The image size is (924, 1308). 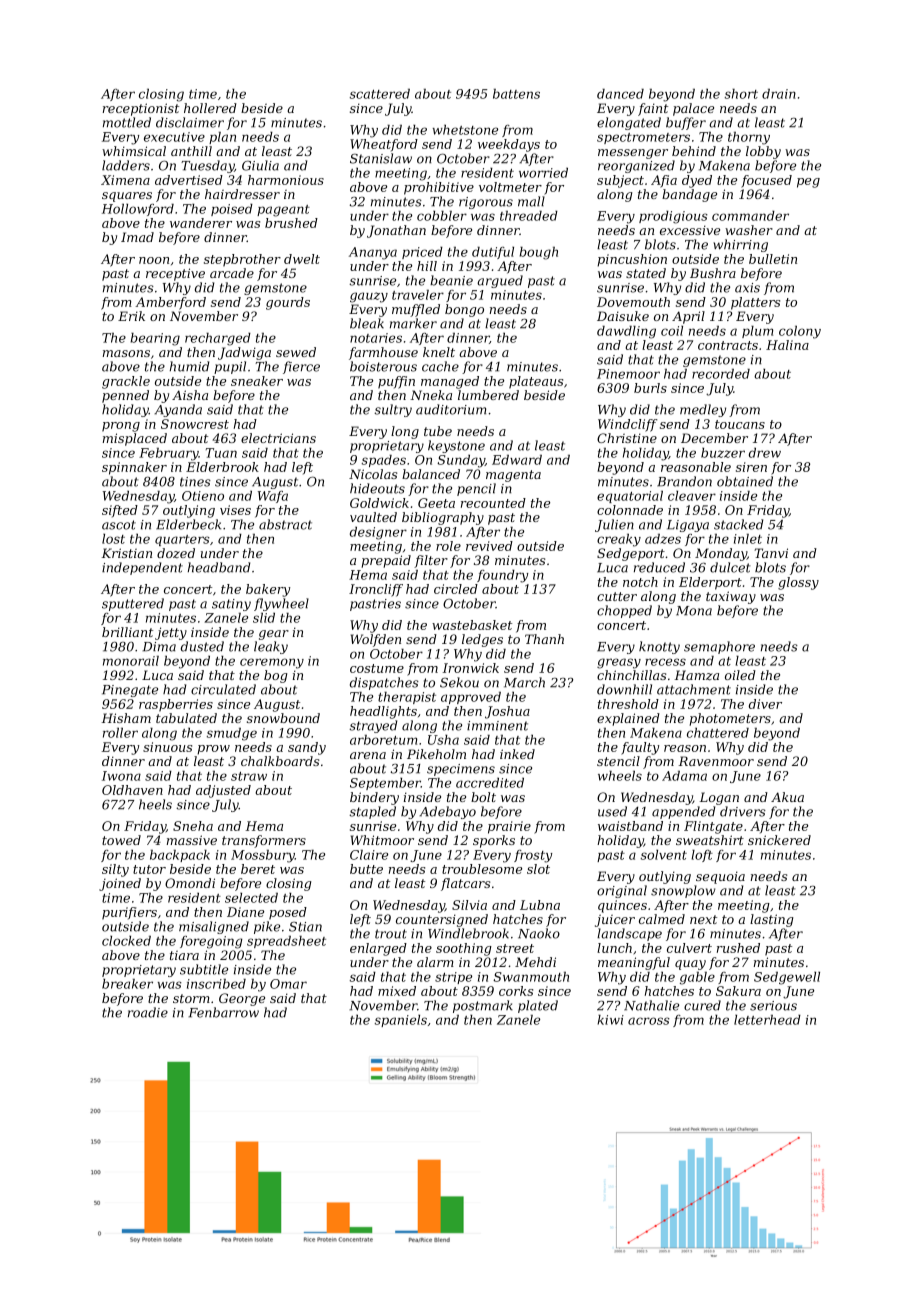 I want to click on pupil, so click(x=230, y=367).
